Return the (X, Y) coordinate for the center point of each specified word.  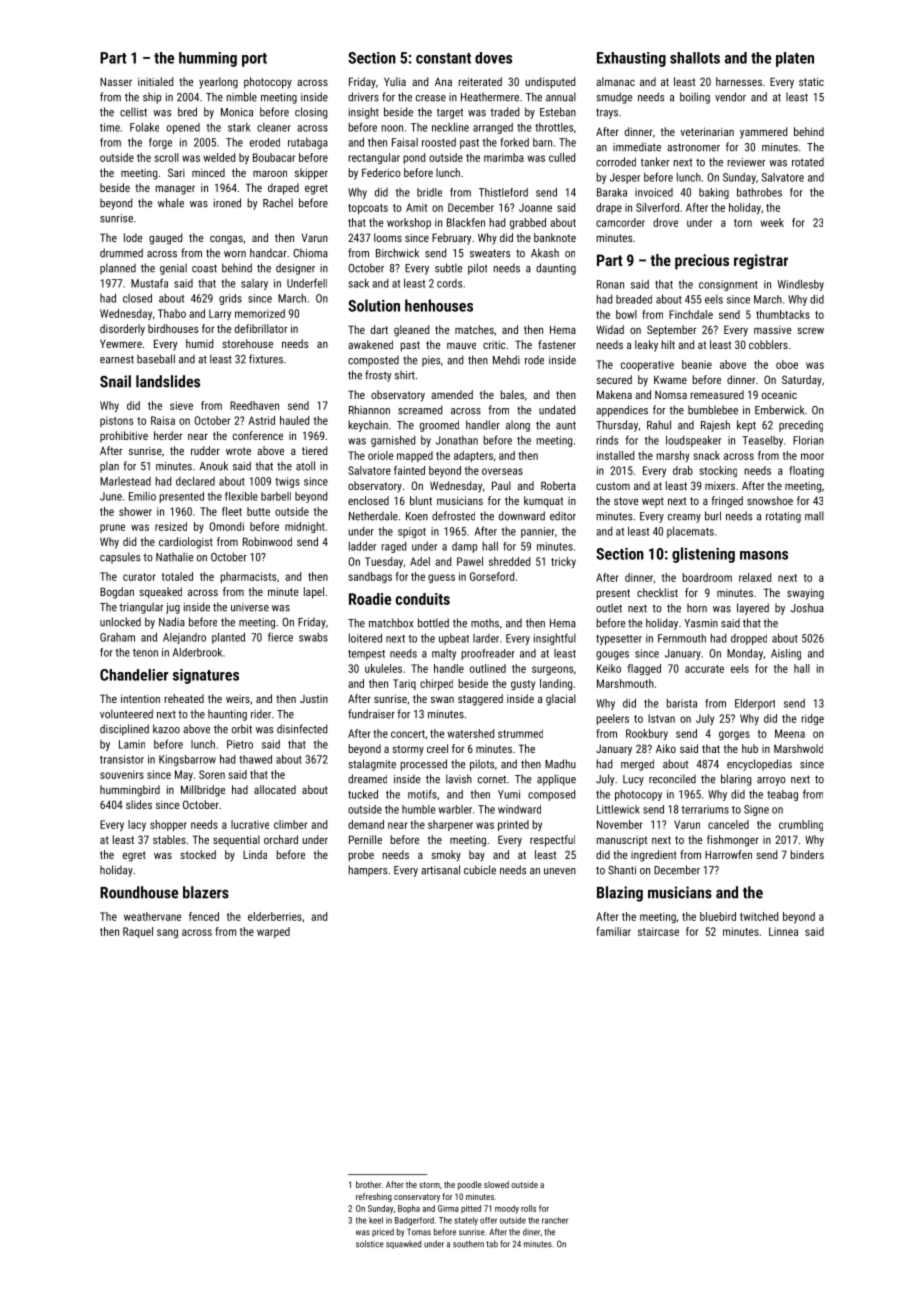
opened (183, 128)
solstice (370, 1244)
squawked (403, 1244)
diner (531, 1232)
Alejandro (184, 638)
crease (431, 98)
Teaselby (762, 441)
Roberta (558, 485)
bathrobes (759, 192)
